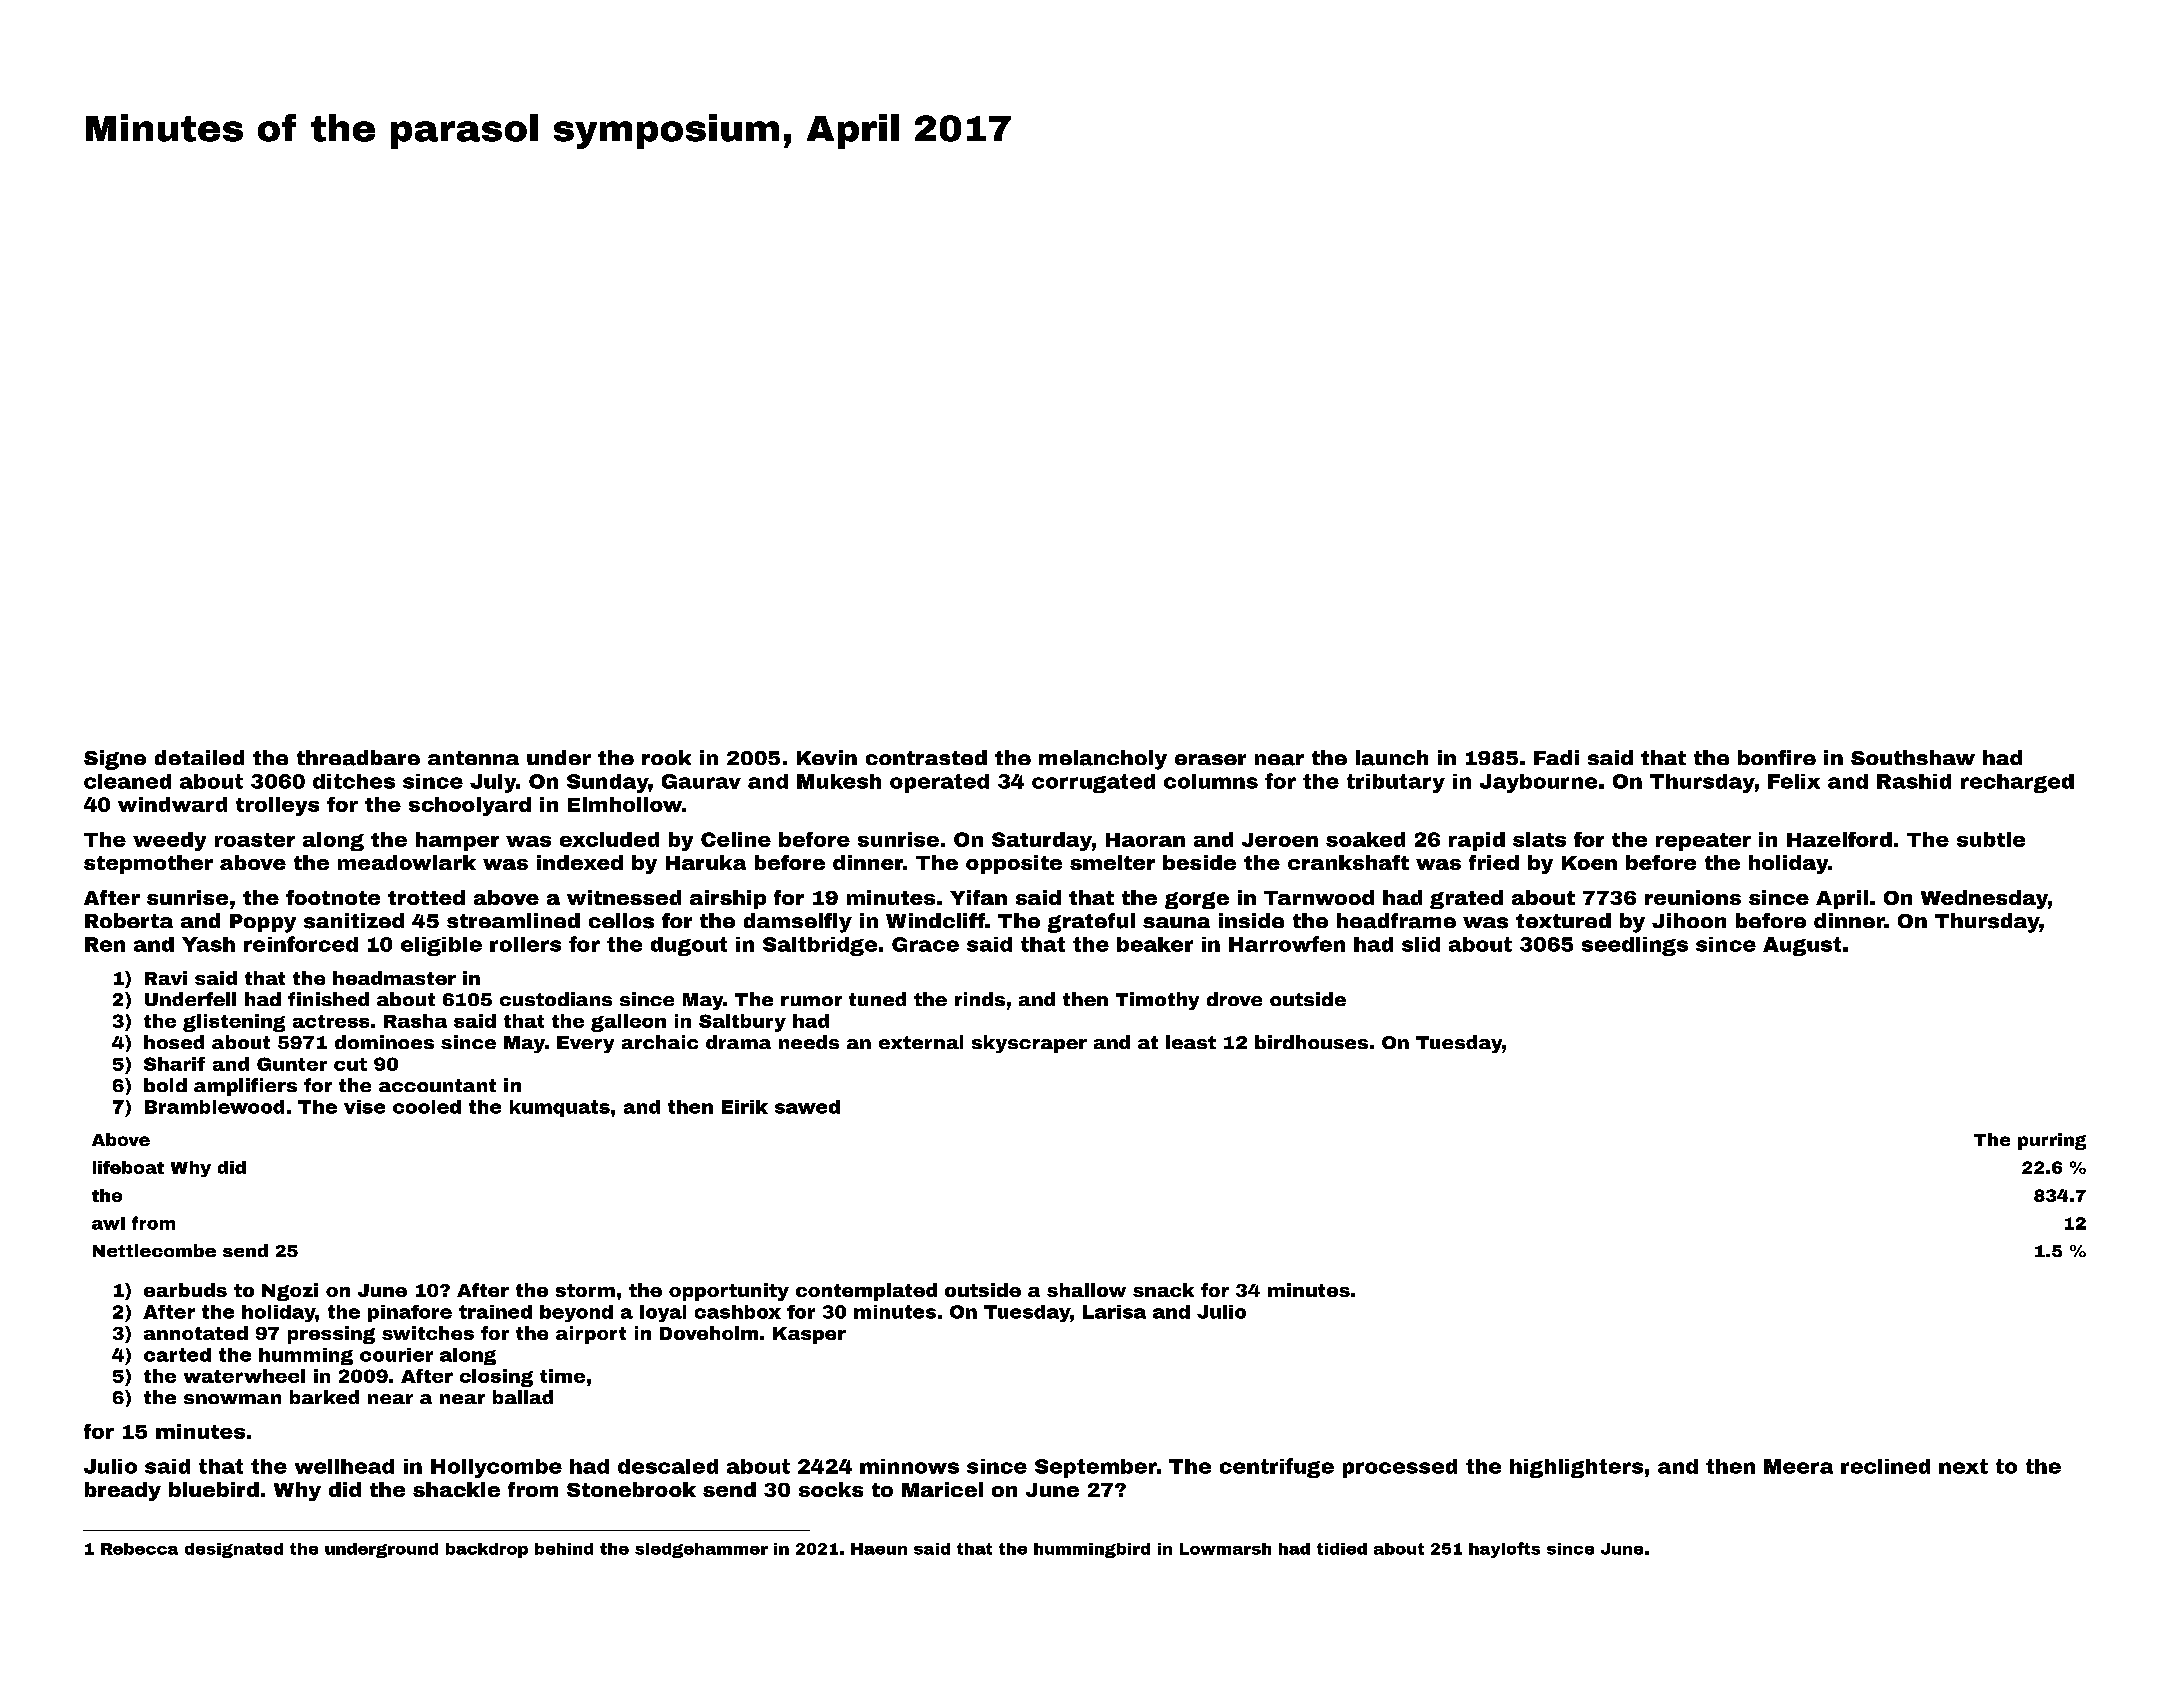 The height and width of the page is (1683, 2178). I want to click on bluebird, so click(214, 1489).
